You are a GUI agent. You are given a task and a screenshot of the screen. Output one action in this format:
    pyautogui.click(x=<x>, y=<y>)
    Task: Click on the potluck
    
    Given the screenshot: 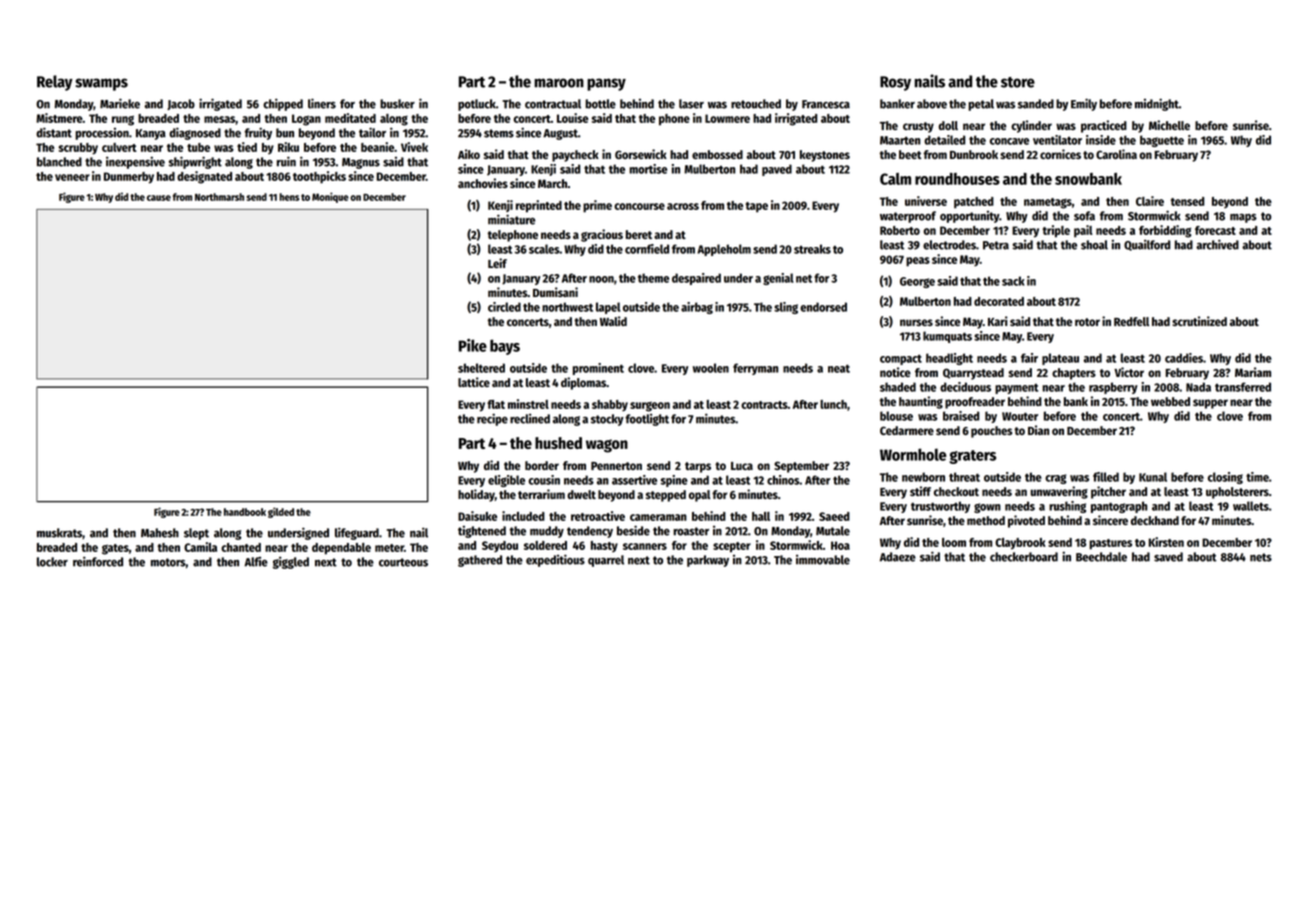 What is the action you would take?
    pyautogui.click(x=477, y=105)
